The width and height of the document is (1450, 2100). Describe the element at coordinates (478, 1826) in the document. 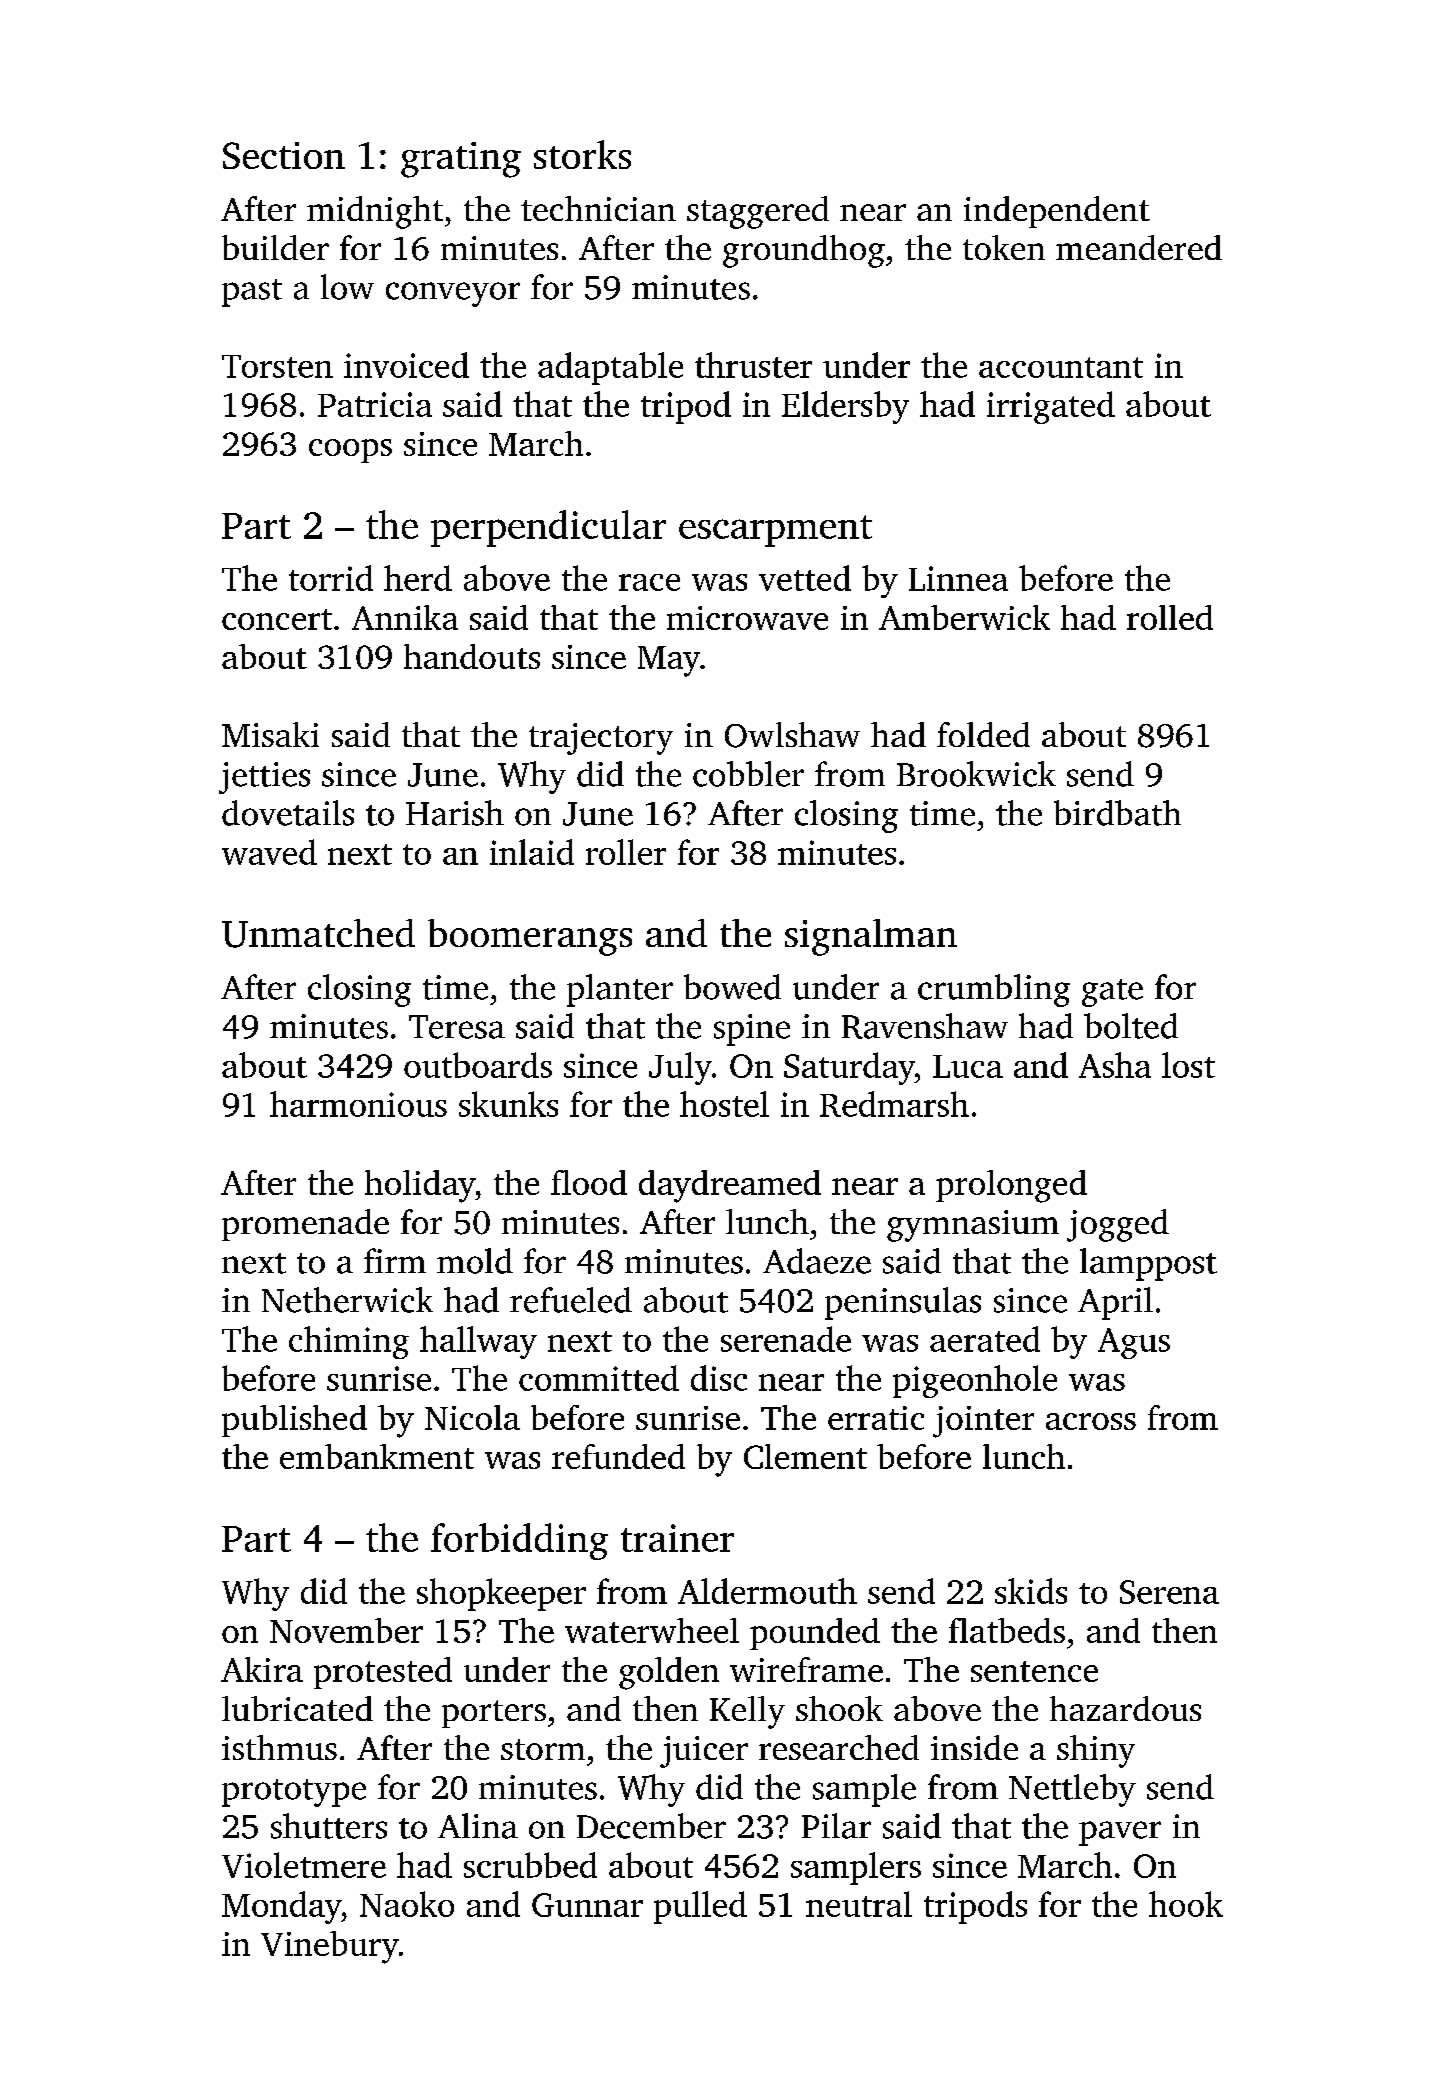

I see `Alina` at that location.
